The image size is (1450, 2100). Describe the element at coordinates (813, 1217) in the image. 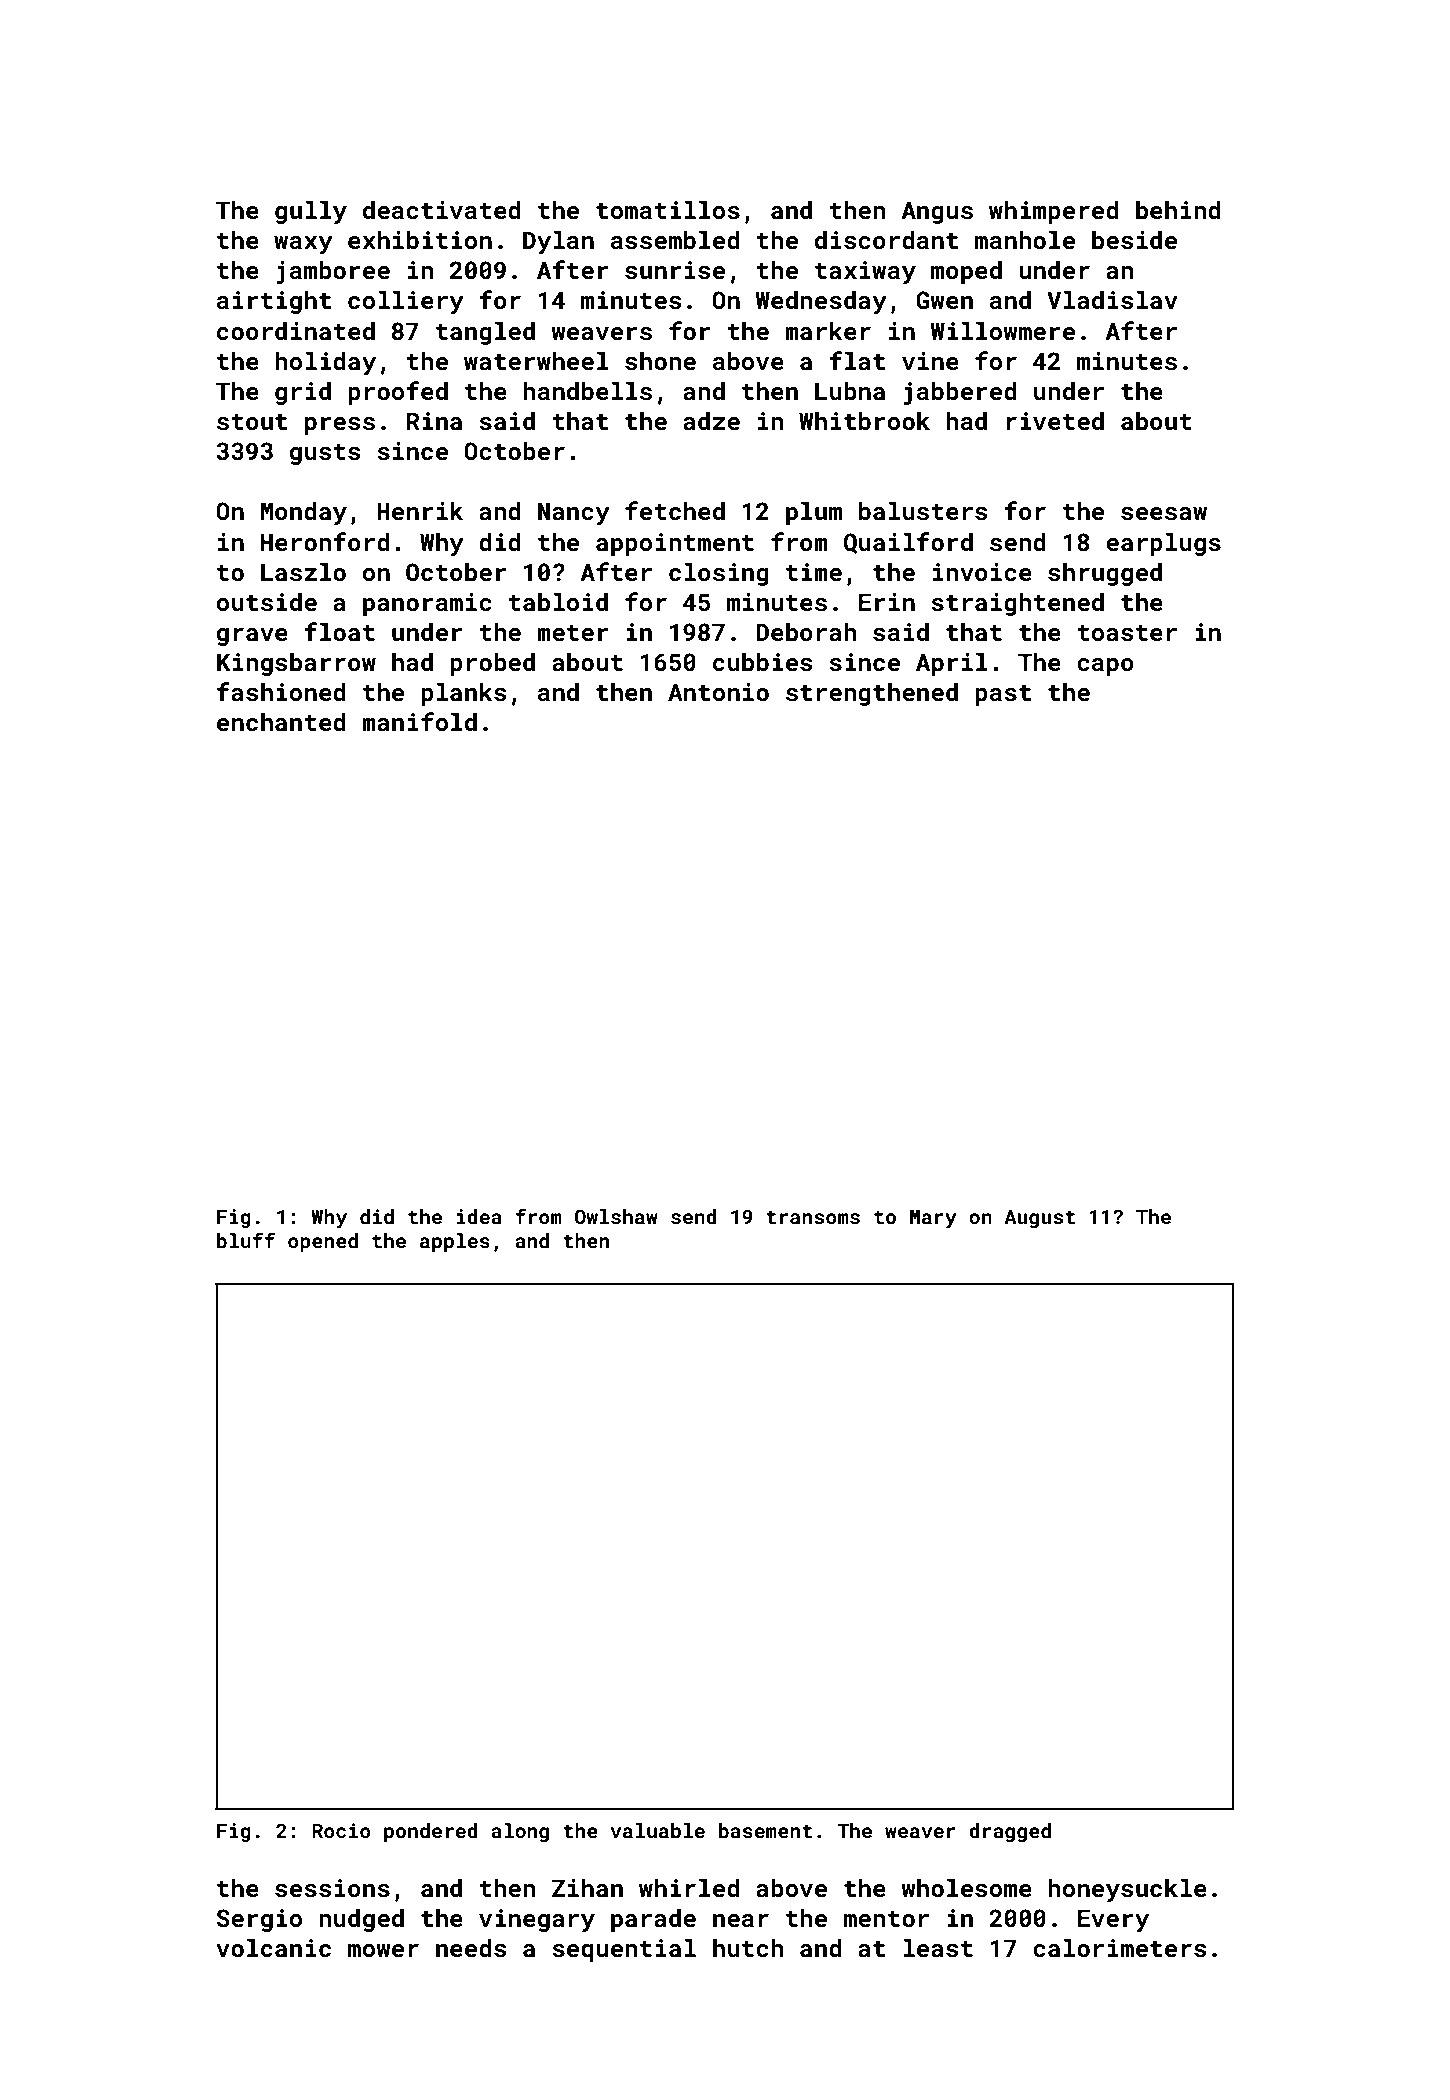

I see `transoms` at that location.
